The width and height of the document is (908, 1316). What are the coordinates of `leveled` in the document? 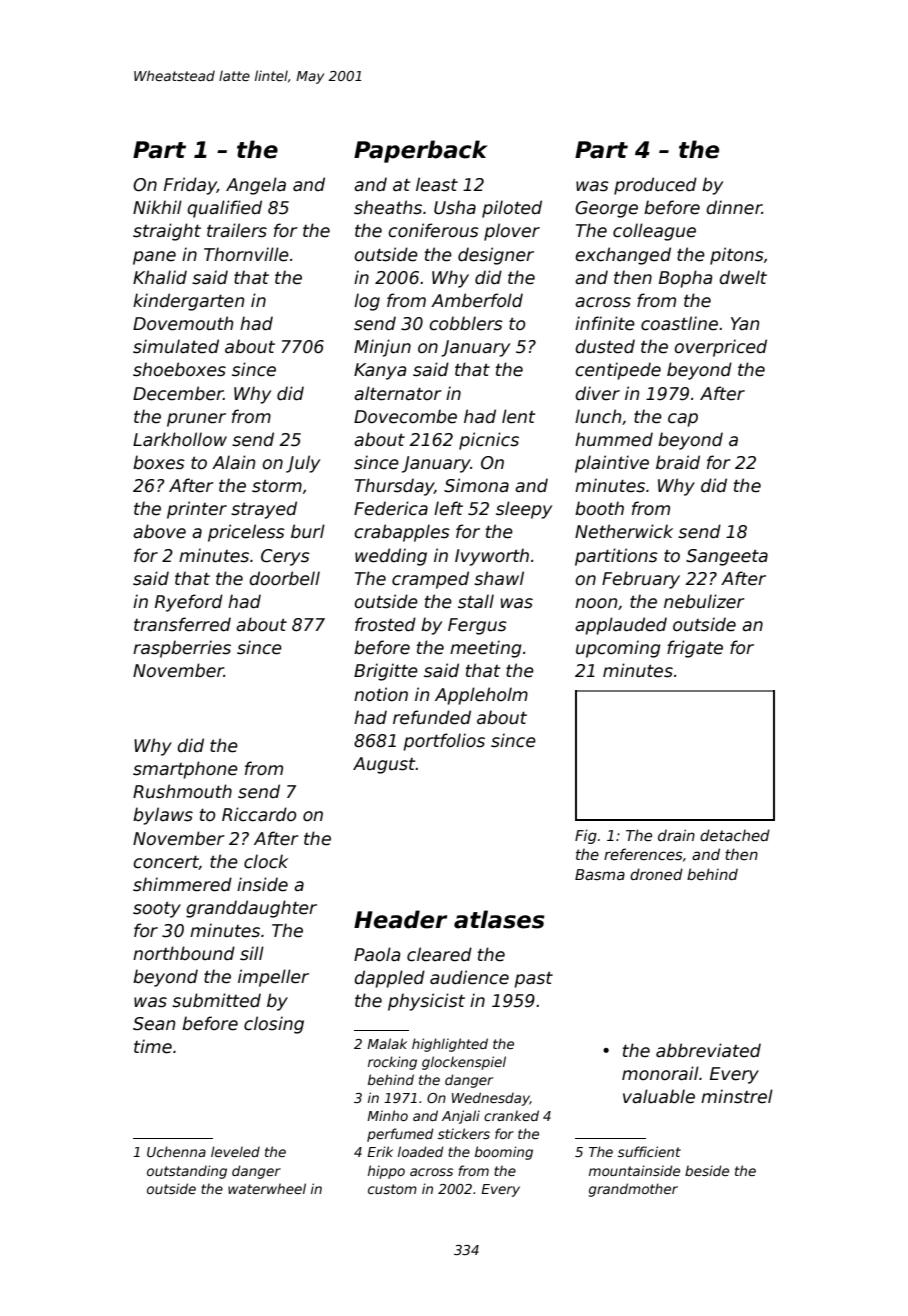 It's located at (235, 1151).
